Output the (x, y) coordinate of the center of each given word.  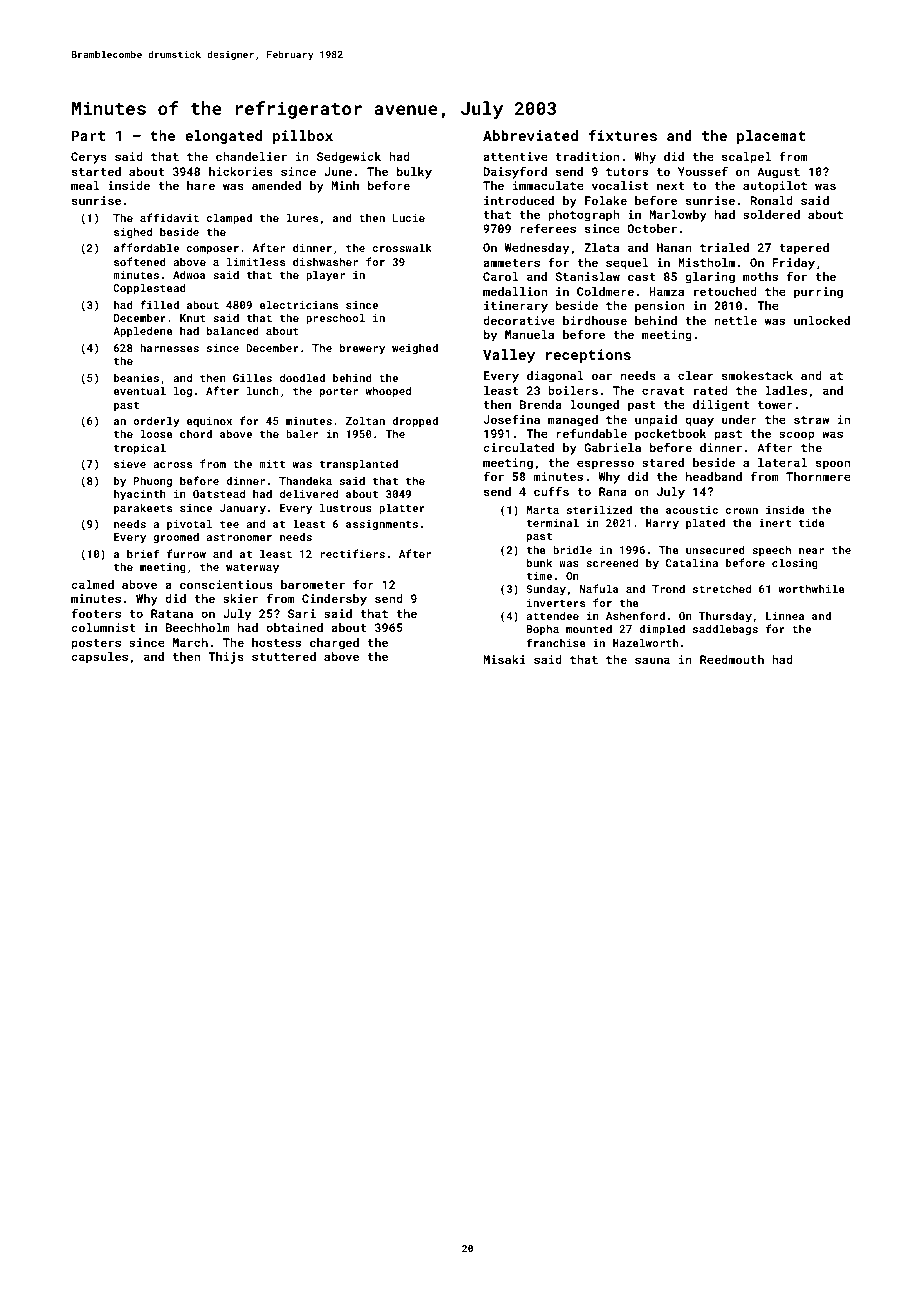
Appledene (143, 331)
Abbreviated (530, 135)
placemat (771, 137)
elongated (223, 137)
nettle (736, 320)
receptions (588, 356)
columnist (103, 627)
